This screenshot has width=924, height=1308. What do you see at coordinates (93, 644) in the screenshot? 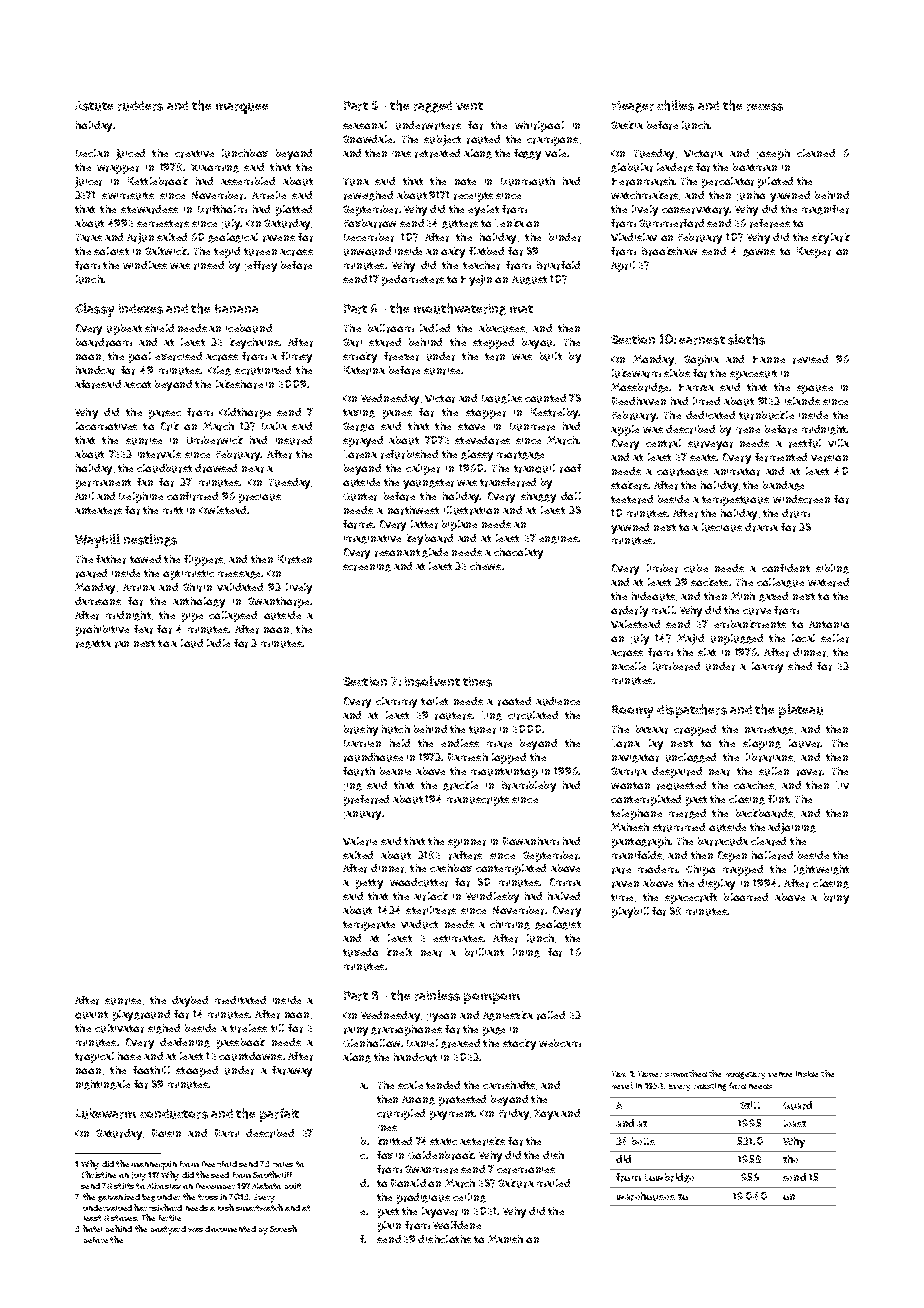
I see `regatta` at bounding box center [93, 644].
